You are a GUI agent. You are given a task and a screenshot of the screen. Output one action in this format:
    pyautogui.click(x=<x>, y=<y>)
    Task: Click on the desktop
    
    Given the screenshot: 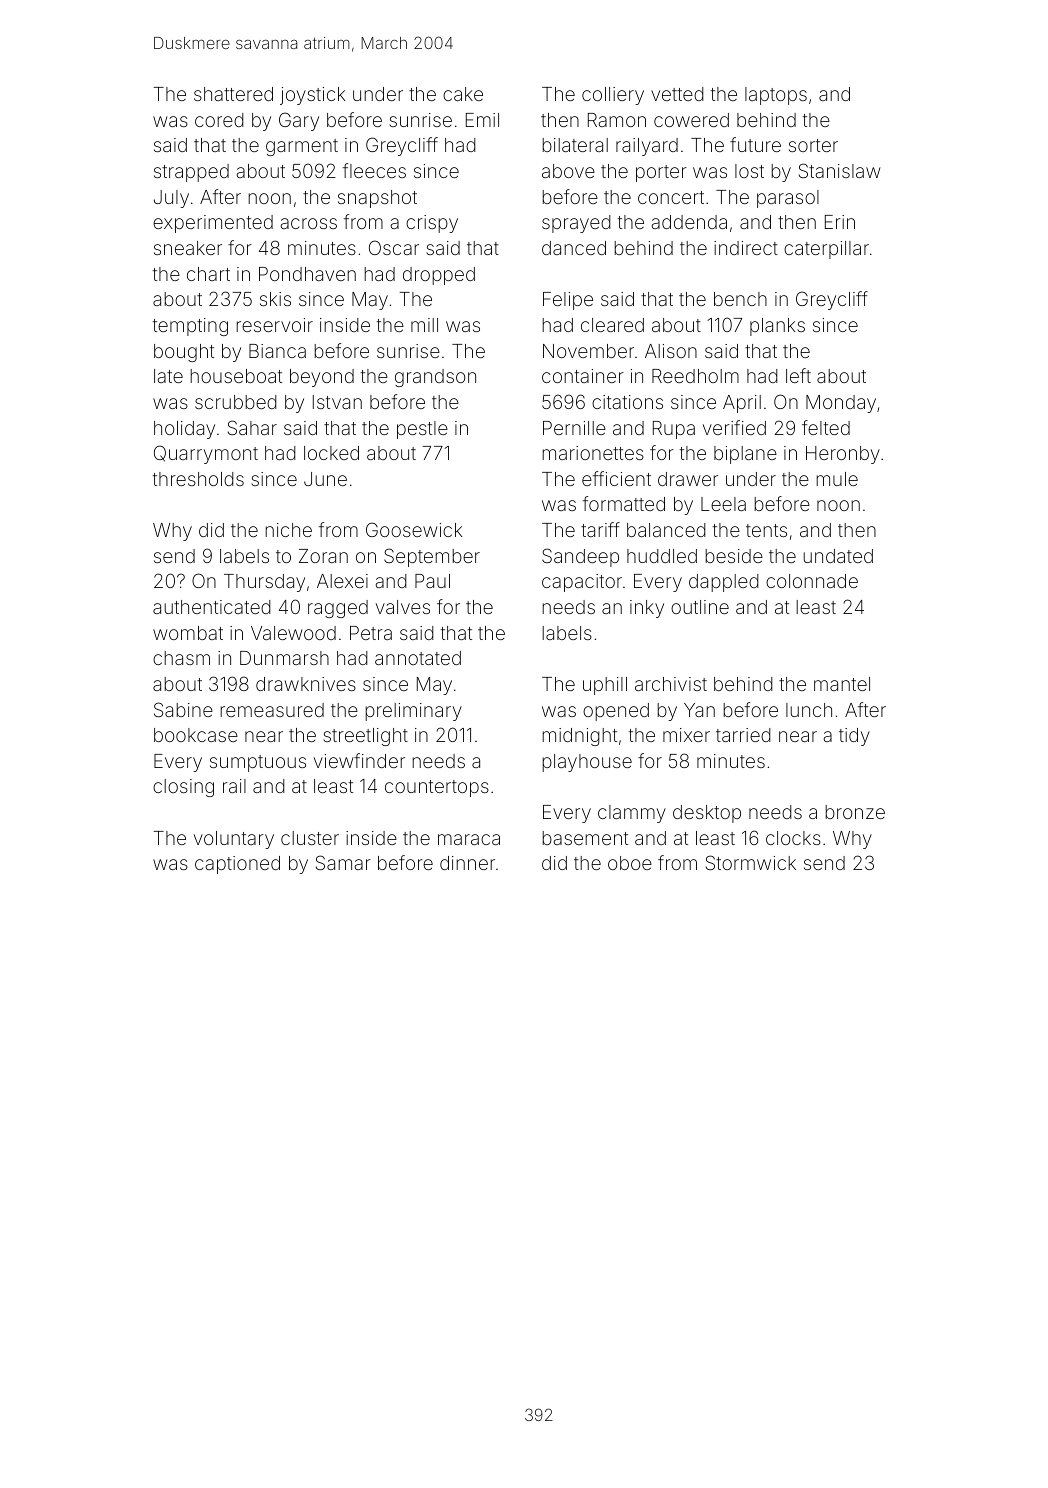 What is the action you would take?
    pyautogui.click(x=707, y=814)
